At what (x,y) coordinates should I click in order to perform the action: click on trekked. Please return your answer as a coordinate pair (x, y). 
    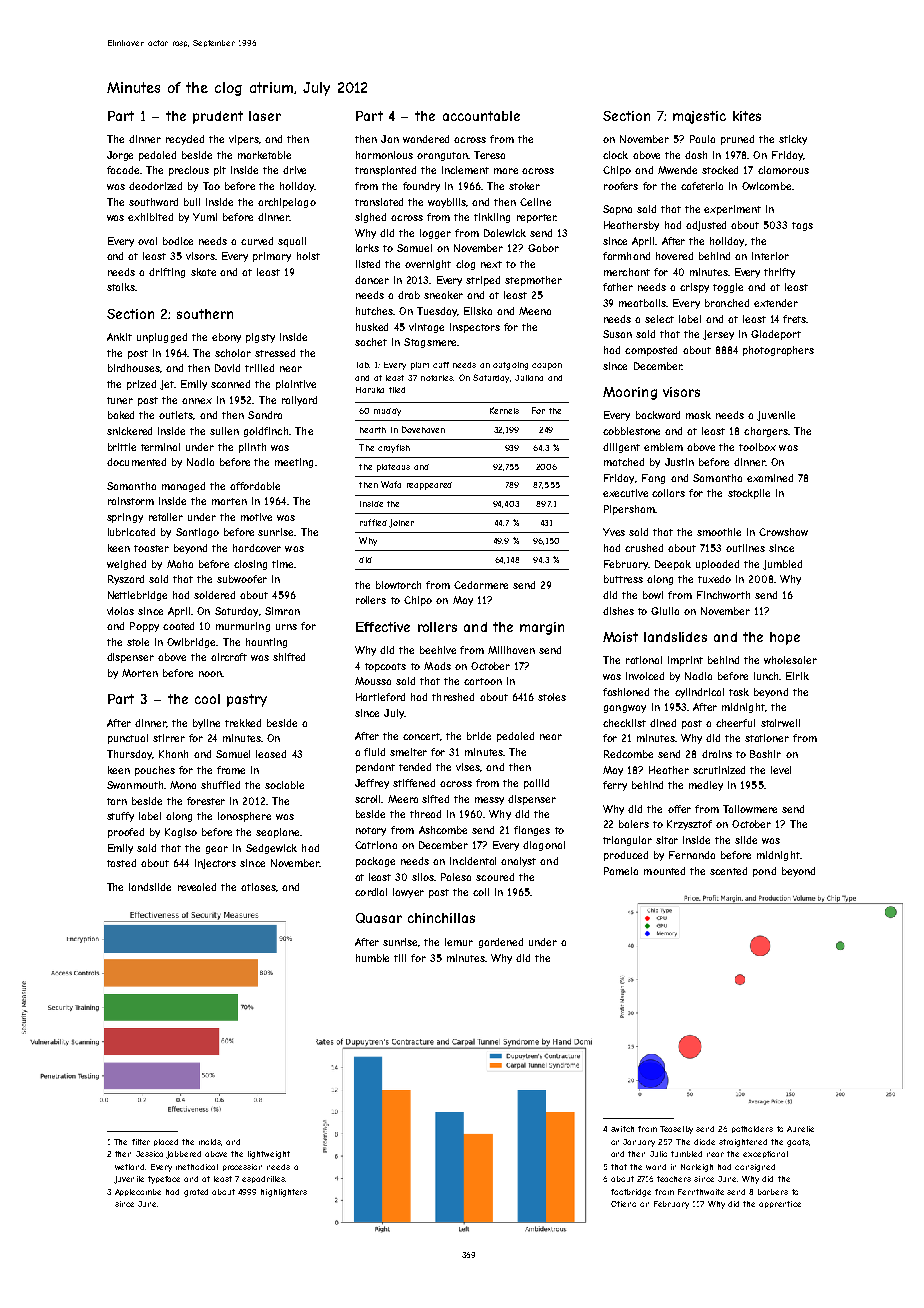
    Looking at the image, I should click on (243, 723).
